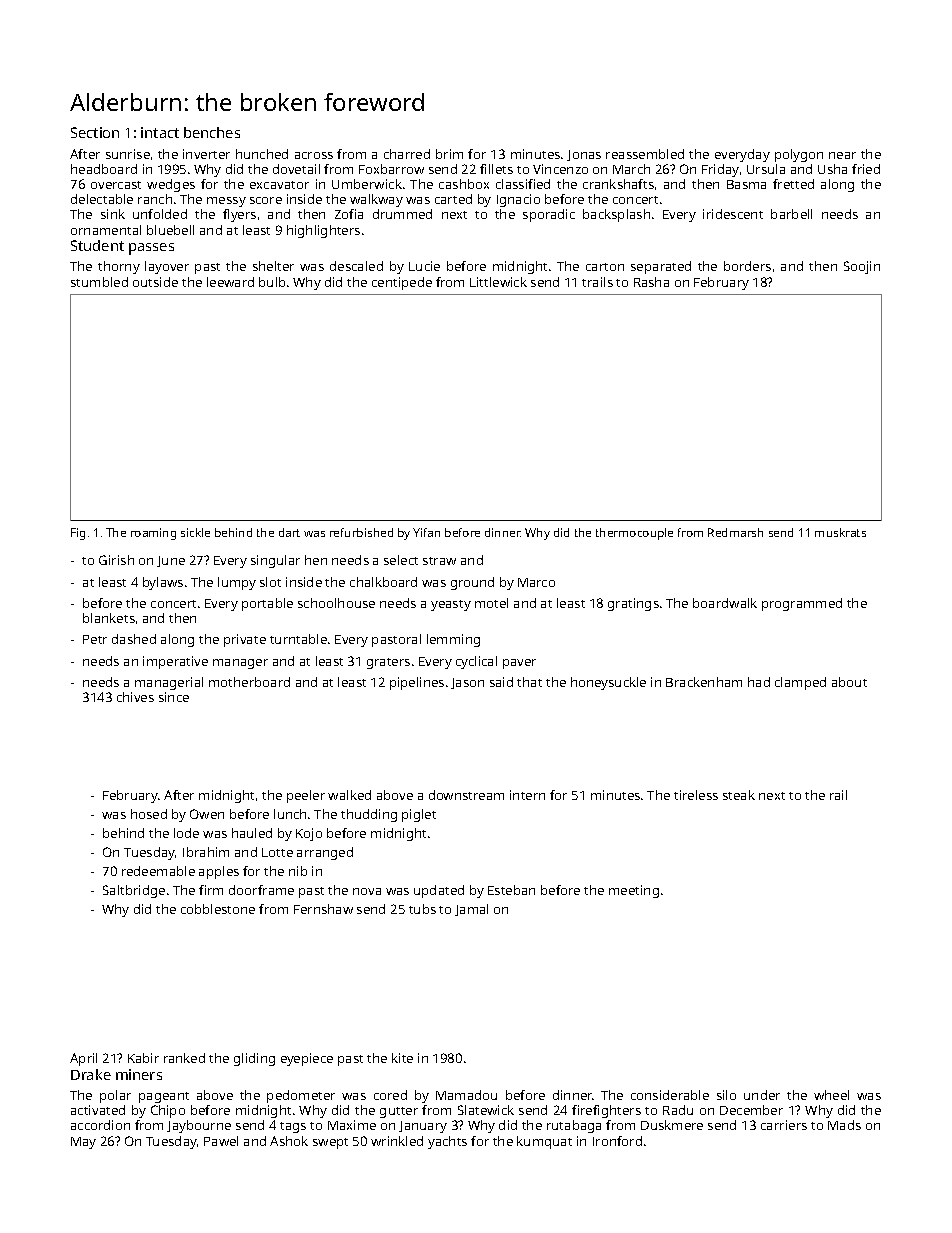  Describe the element at coordinates (762, 1095) in the screenshot. I see `under` at that location.
